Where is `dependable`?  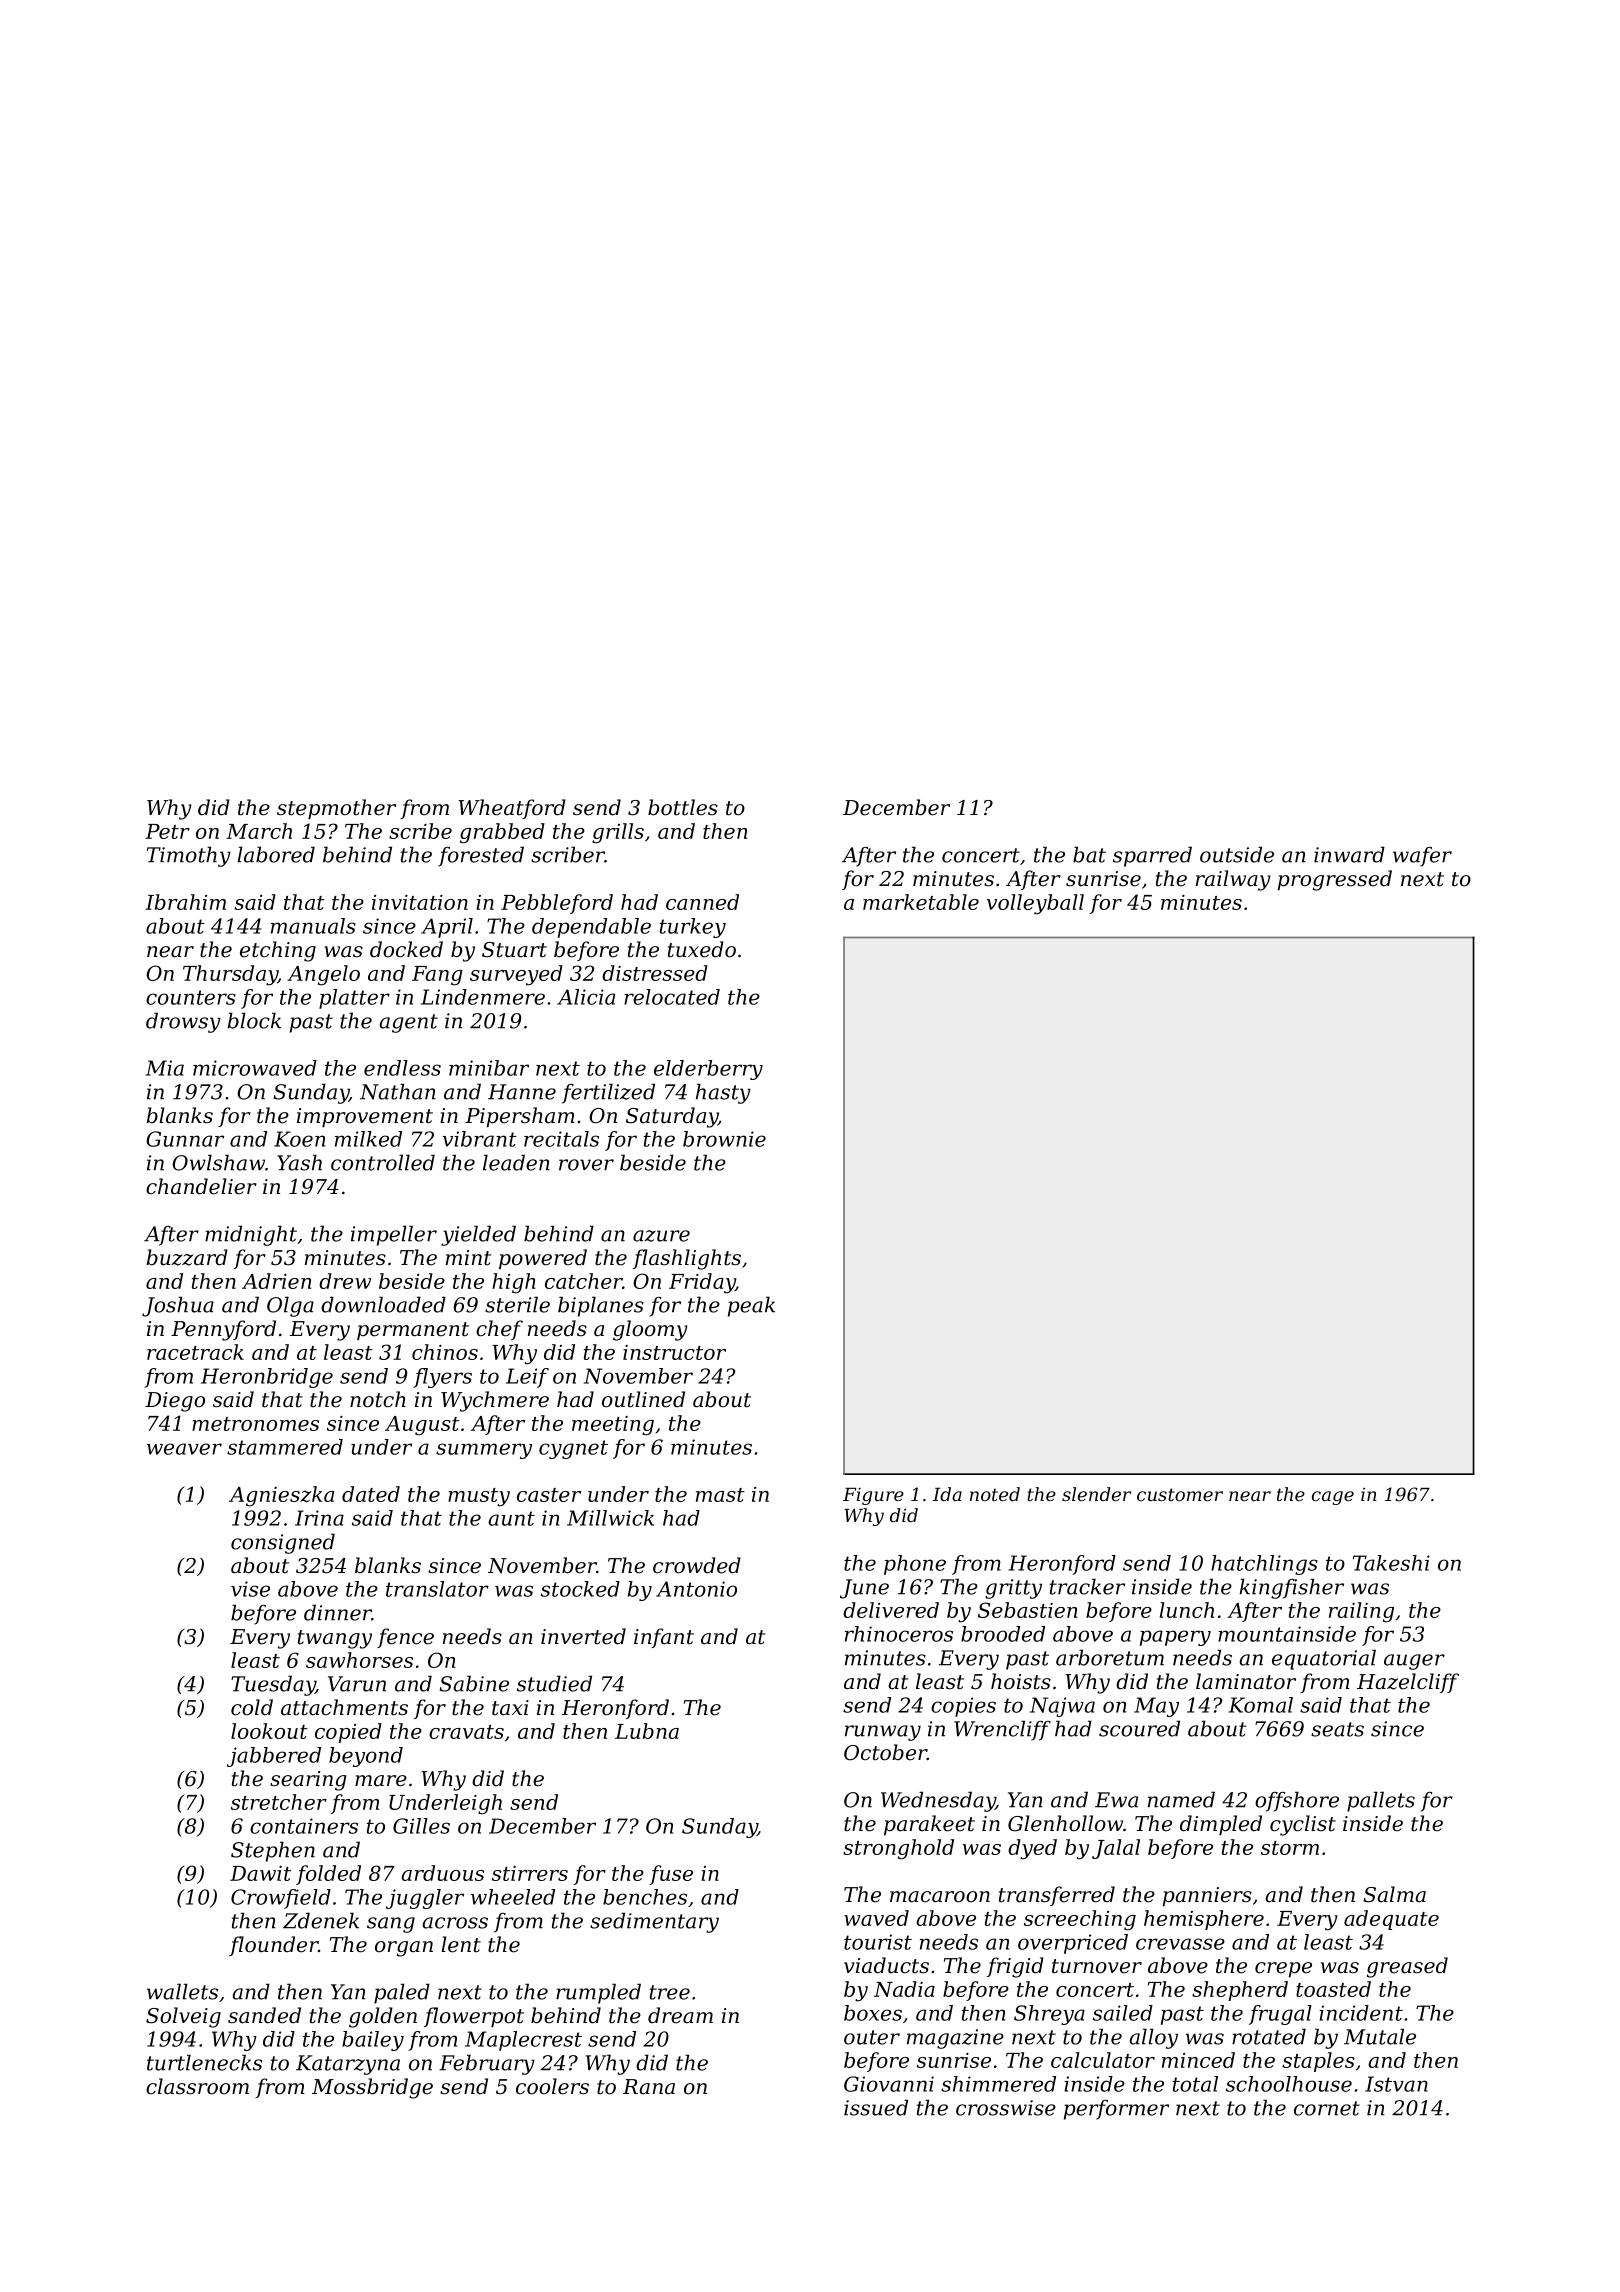
dependable is located at coordinates (591, 928).
